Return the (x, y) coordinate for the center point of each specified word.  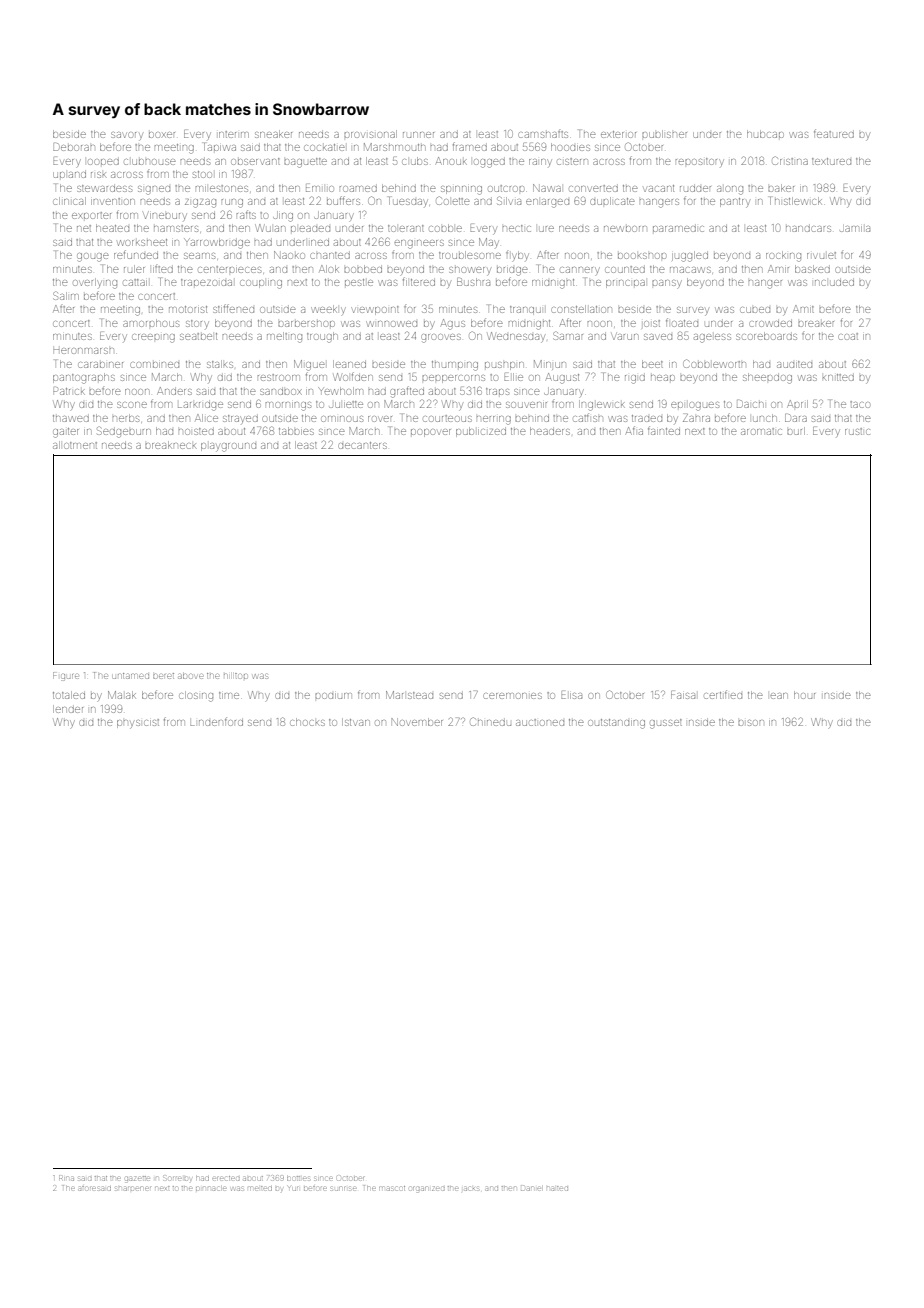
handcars (808, 229)
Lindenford (216, 721)
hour (804, 695)
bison (751, 723)
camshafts (543, 134)
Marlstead (409, 695)
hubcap (765, 134)
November (417, 722)
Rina (66, 1178)
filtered (419, 281)
